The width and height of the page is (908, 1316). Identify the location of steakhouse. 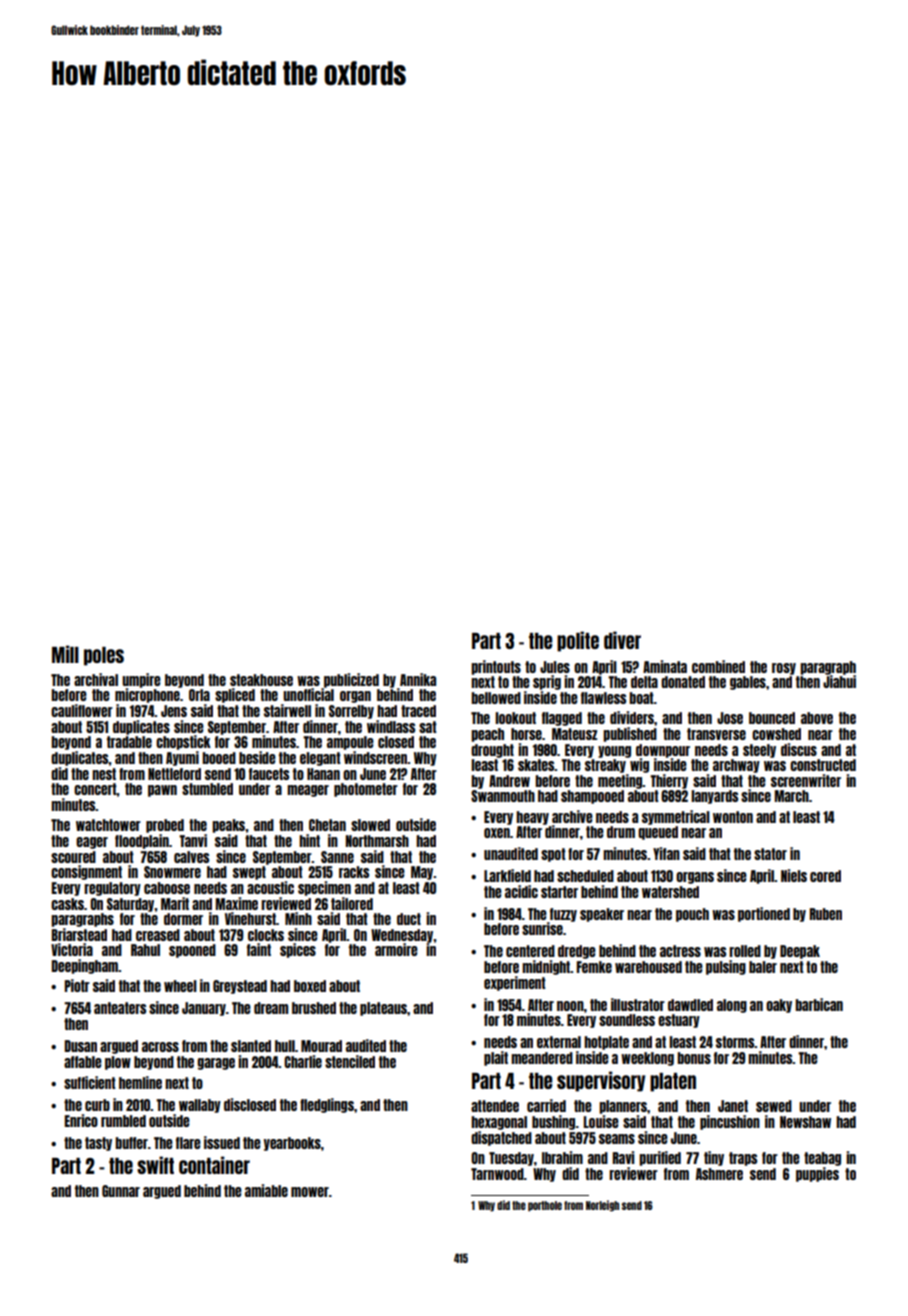
(261, 680).
